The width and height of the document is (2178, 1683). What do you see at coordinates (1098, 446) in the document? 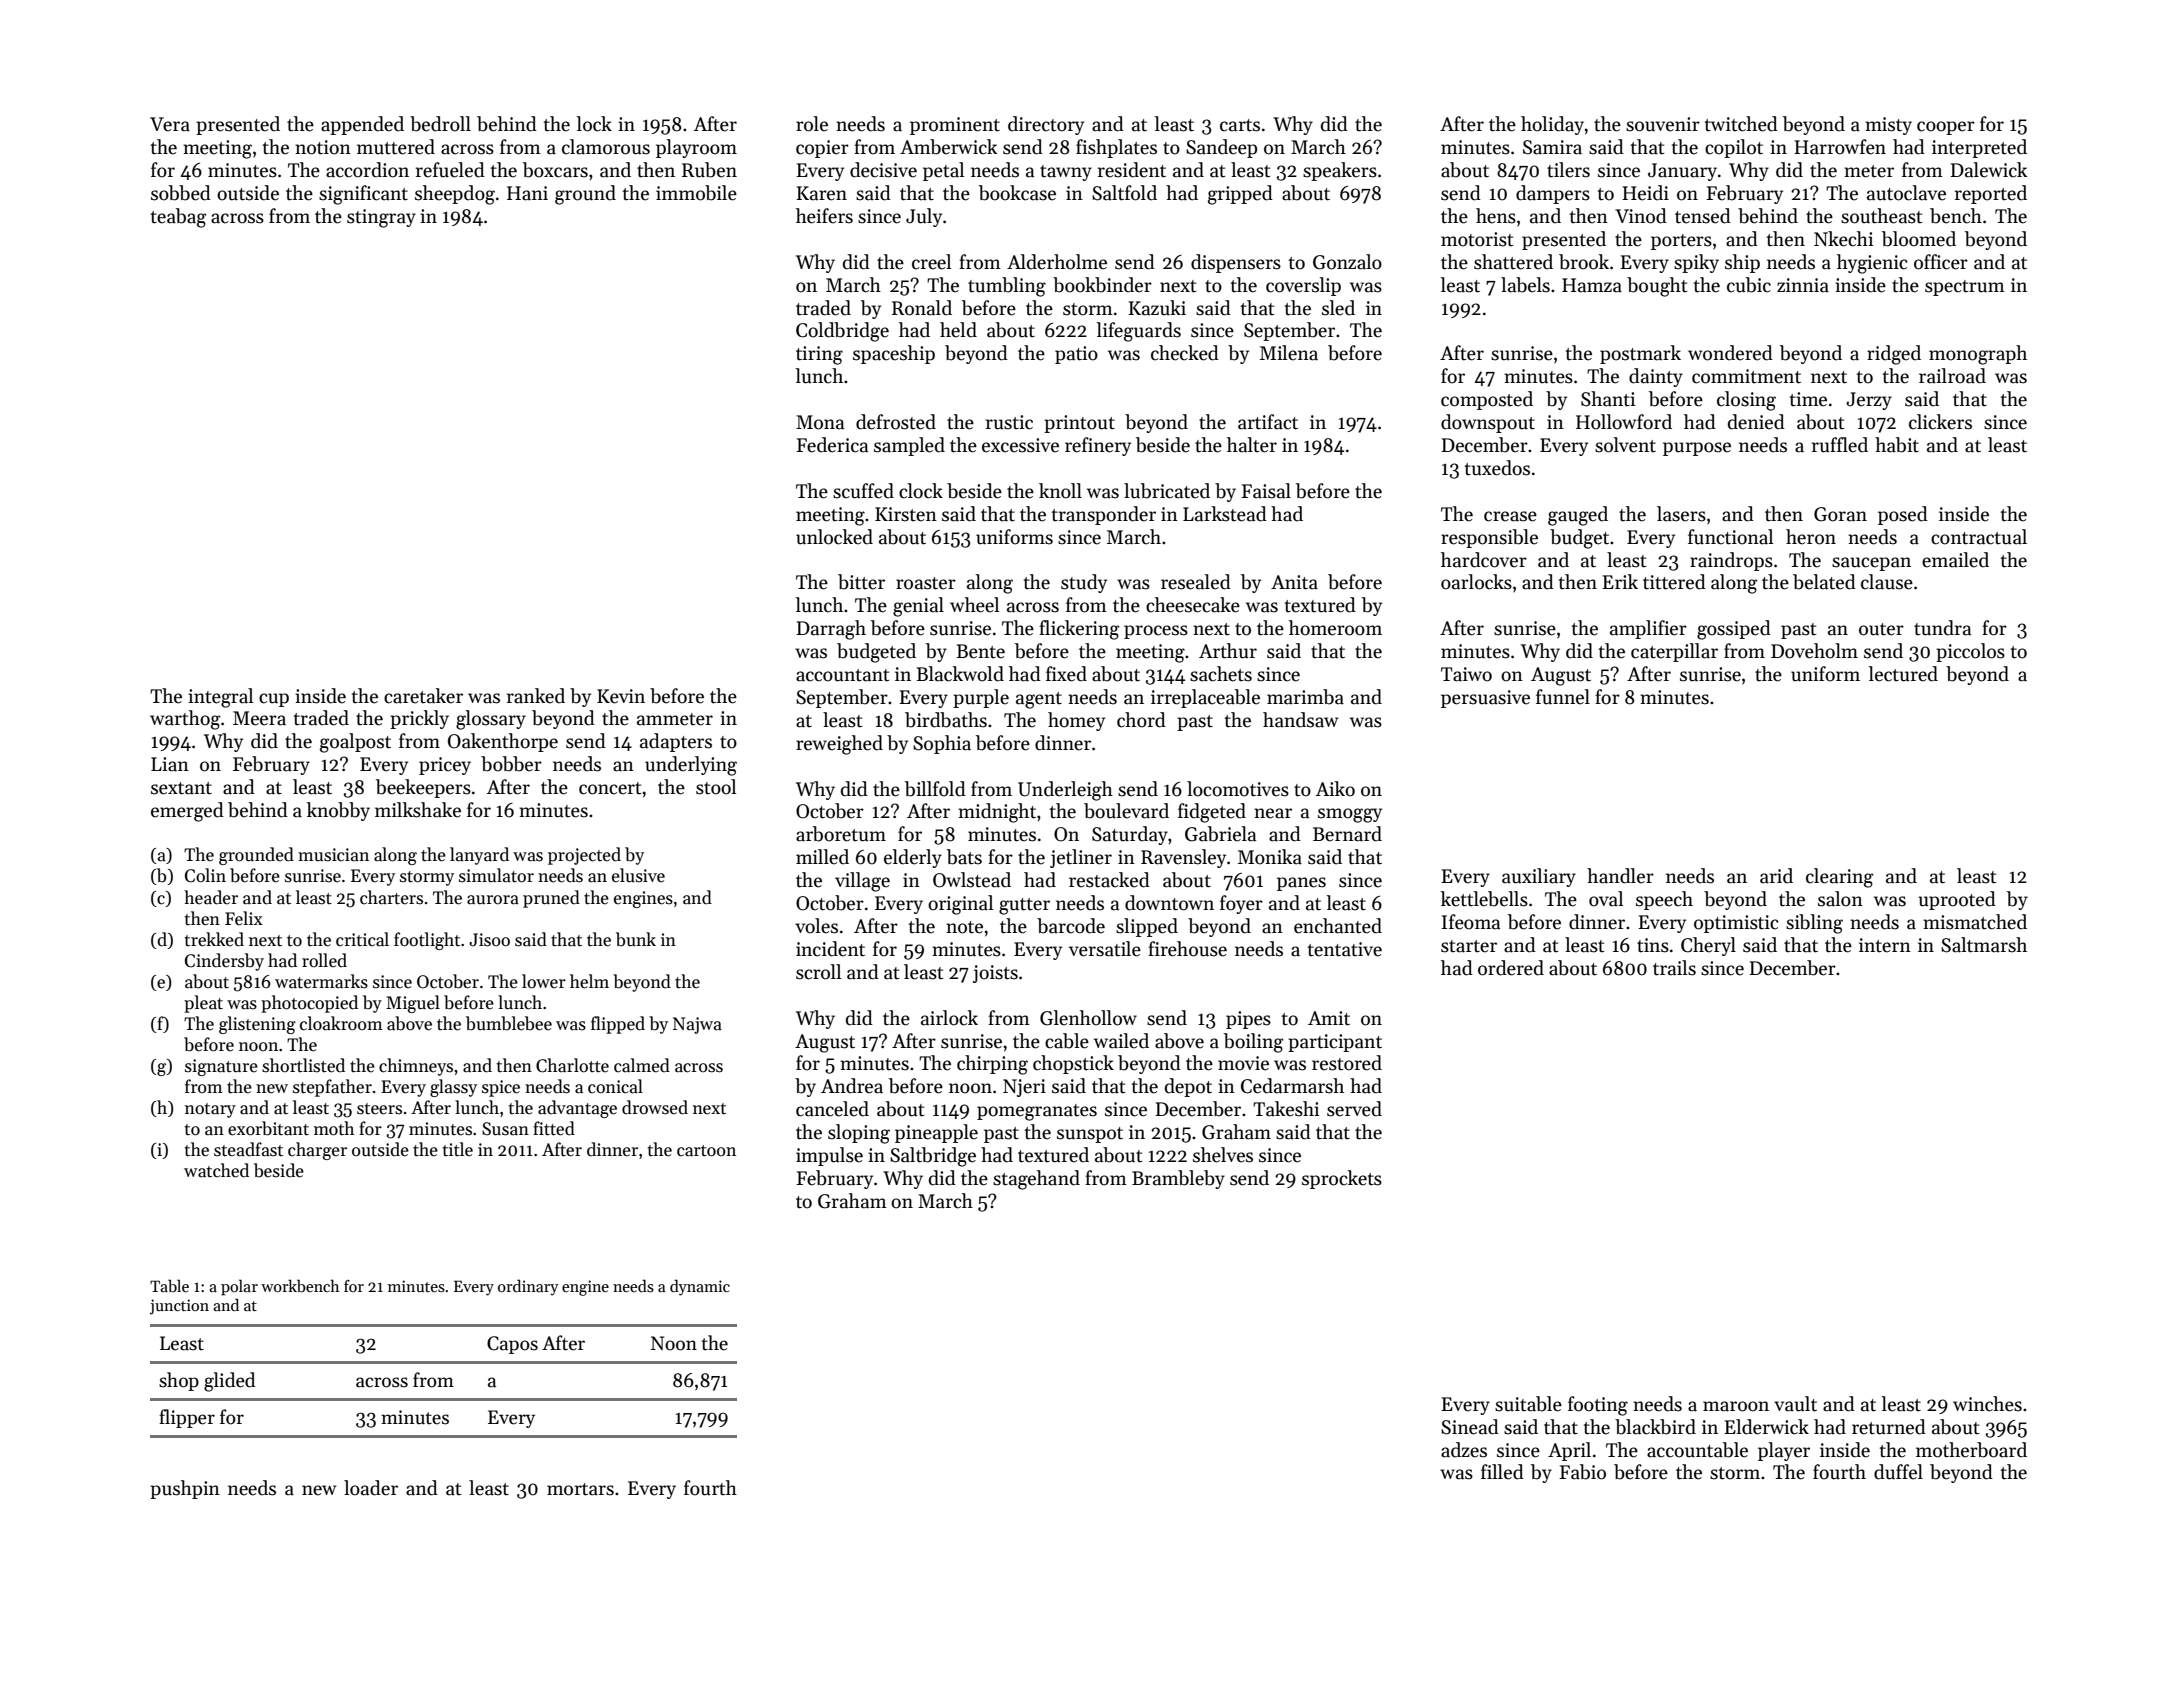
I see `refinery` at bounding box center [1098, 446].
